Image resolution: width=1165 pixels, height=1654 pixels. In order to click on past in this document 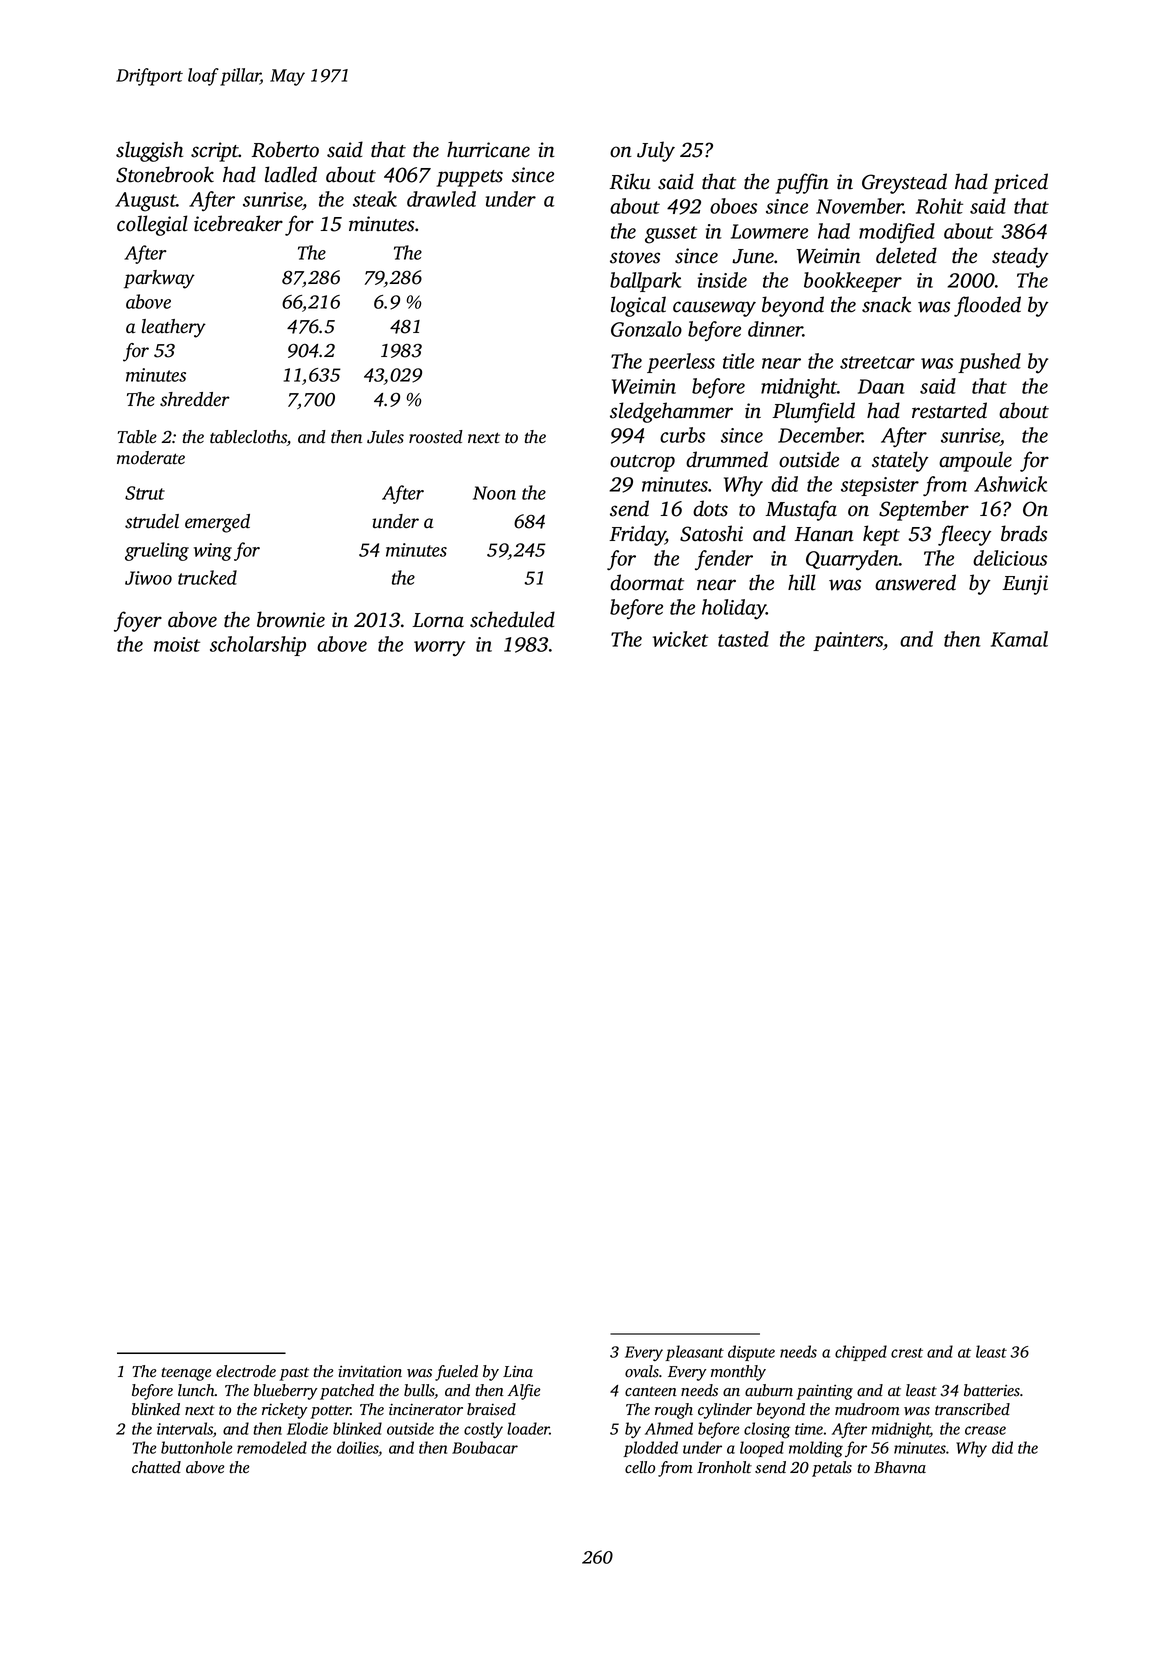, I will do `click(294, 1374)`.
